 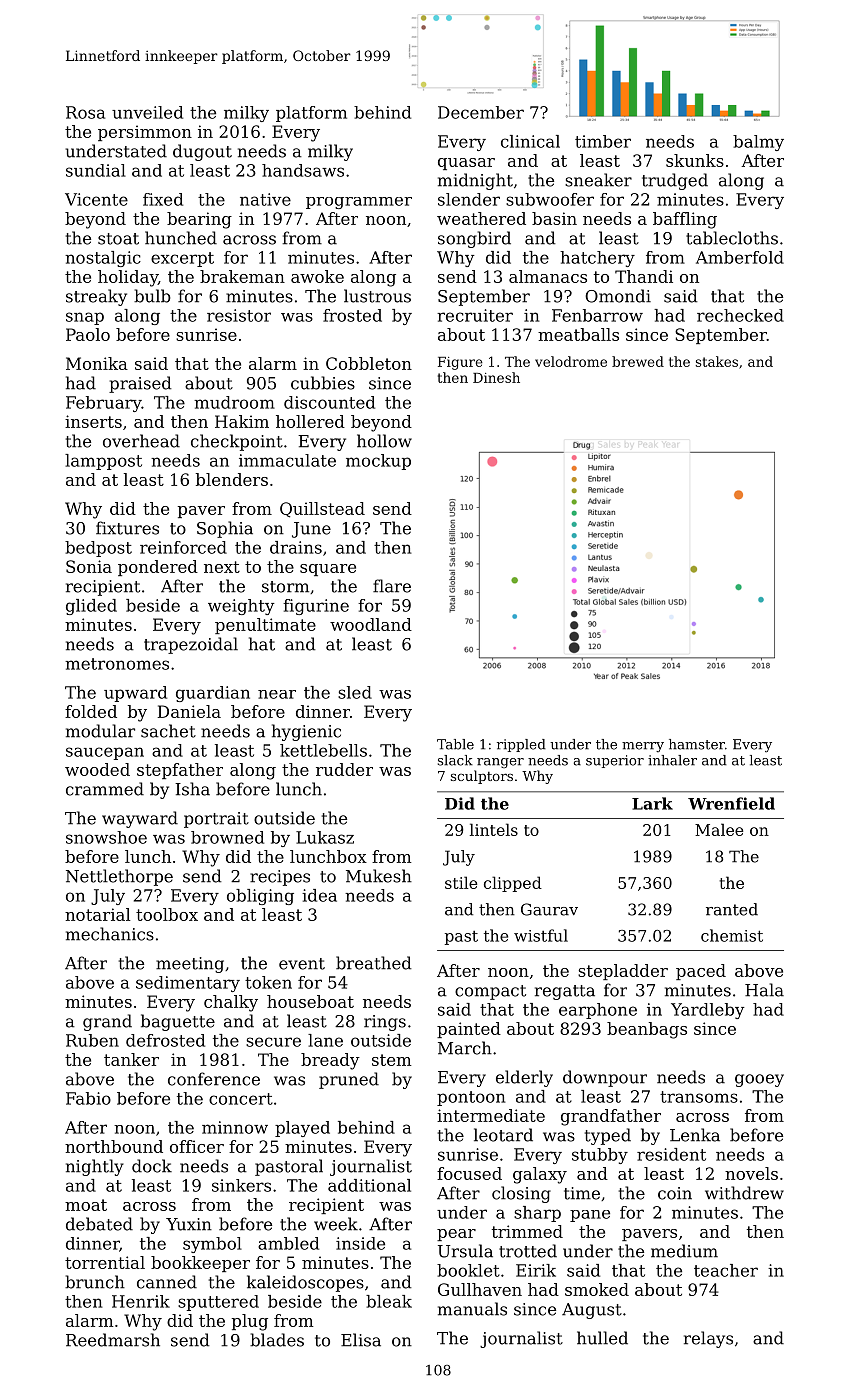 I want to click on additional, so click(x=369, y=1185).
